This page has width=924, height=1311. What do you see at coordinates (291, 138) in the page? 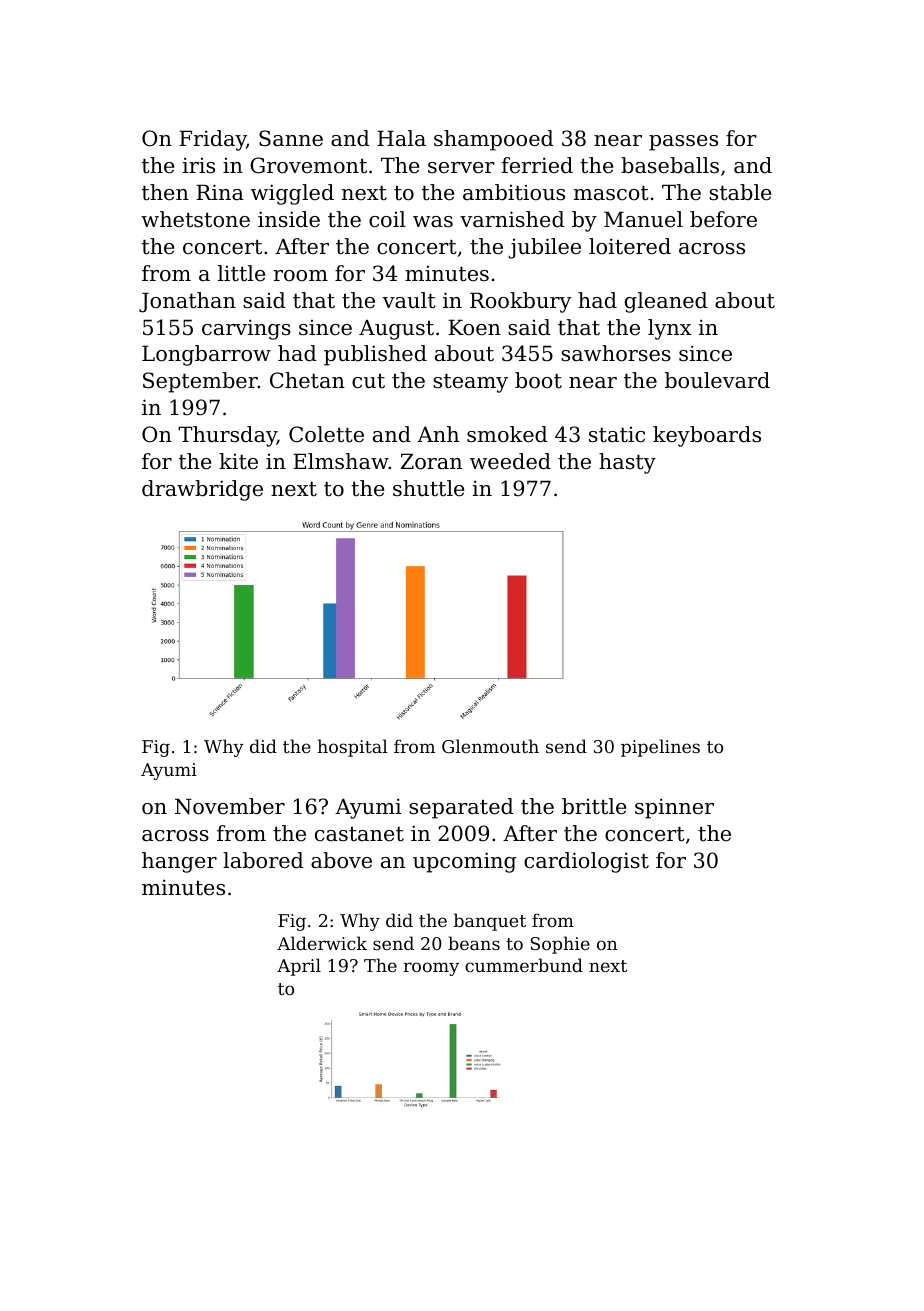
I see `Sanne` at bounding box center [291, 138].
